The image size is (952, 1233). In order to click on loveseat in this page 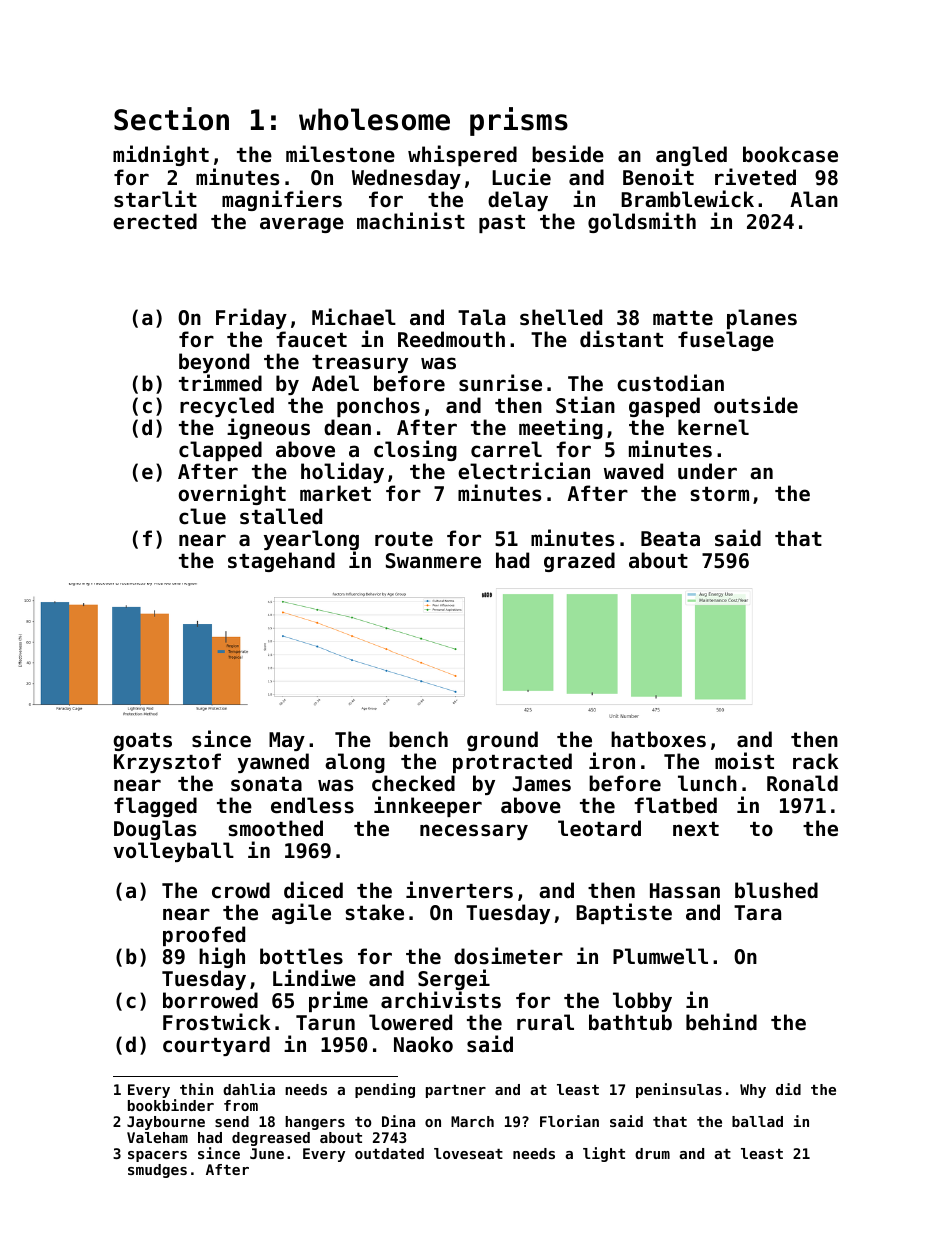, I will do `click(468, 1153)`.
